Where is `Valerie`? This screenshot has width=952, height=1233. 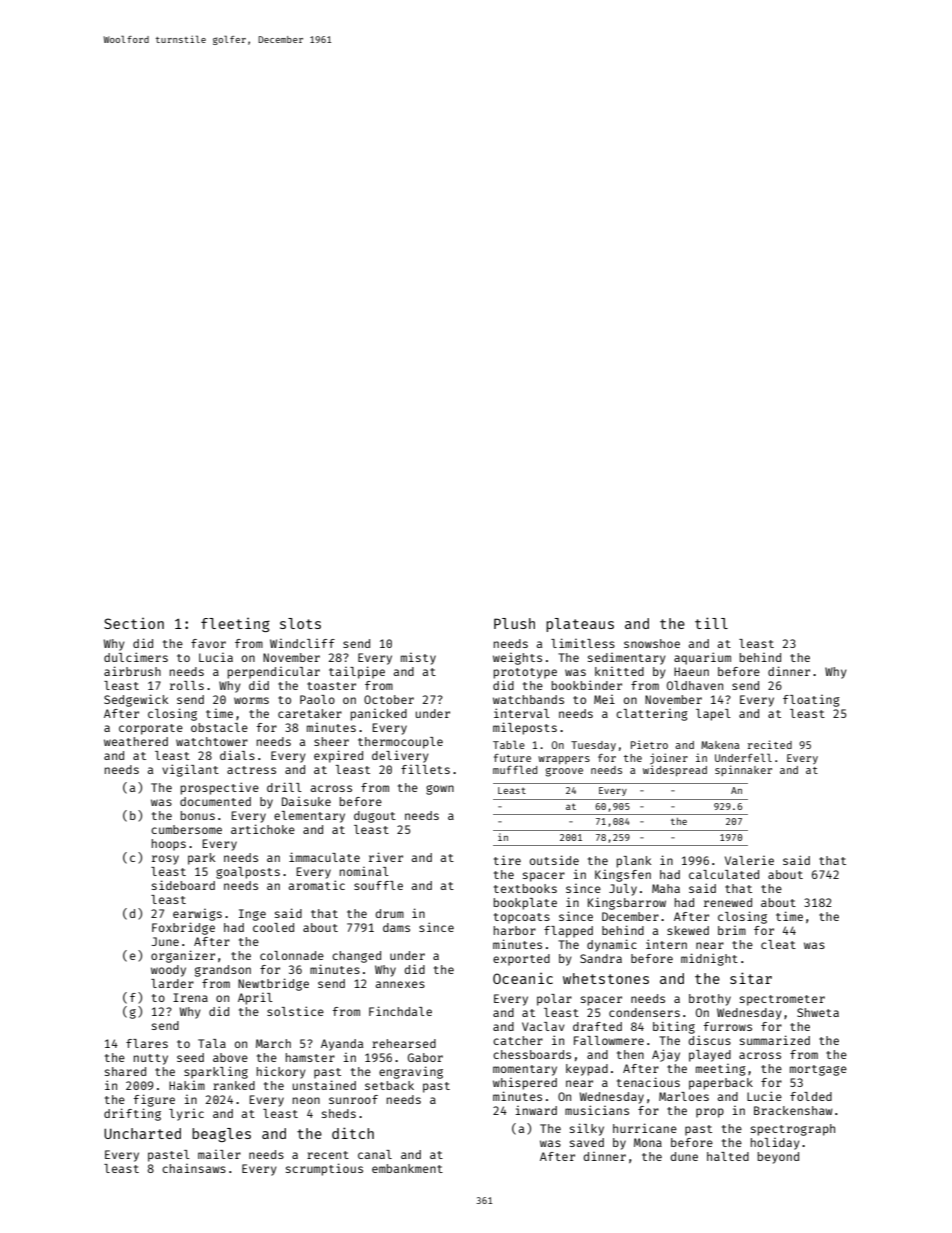 Valerie is located at coordinates (749, 860).
